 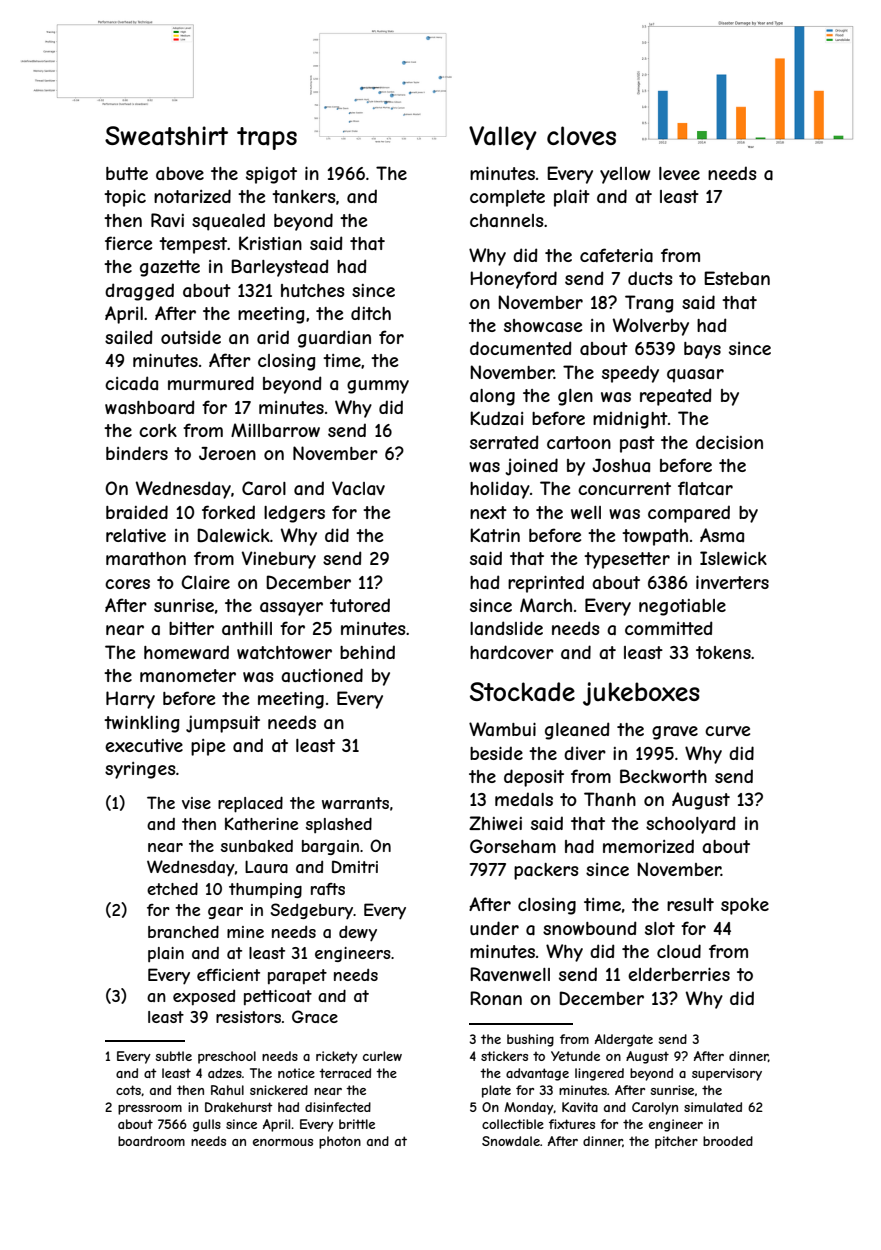 I want to click on Valley, so click(x=503, y=138).
